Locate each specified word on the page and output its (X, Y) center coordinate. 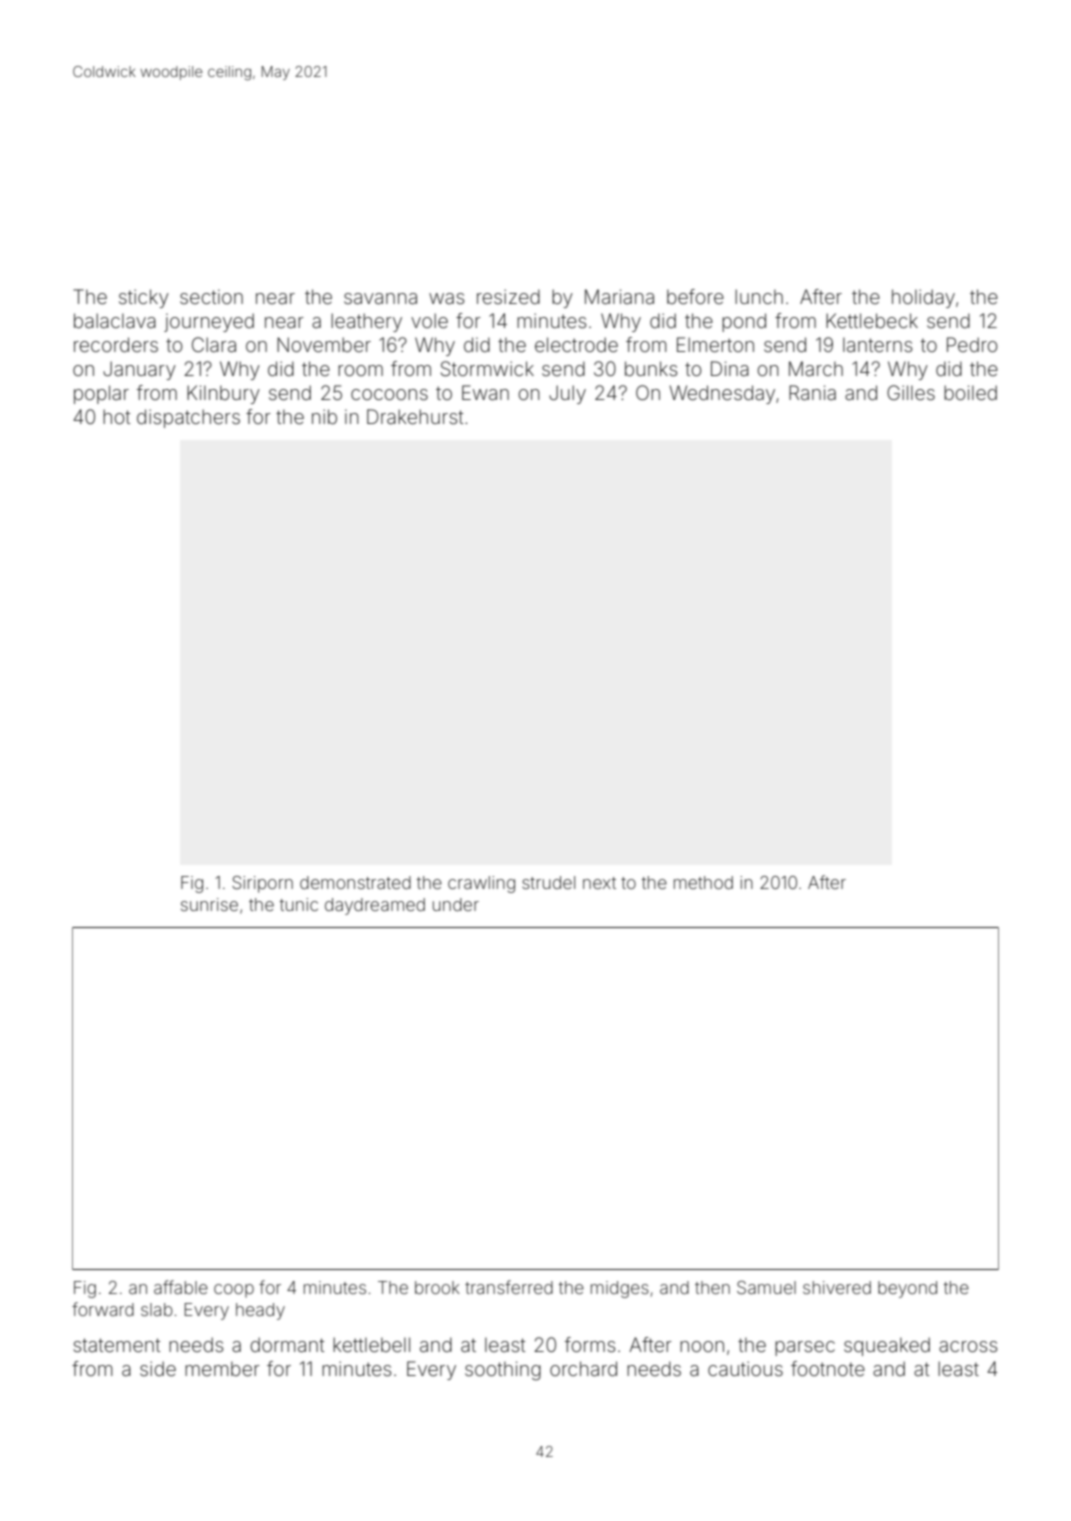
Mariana (619, 296)
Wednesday (722, 394)
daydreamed (375, 906)
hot (116, 416)
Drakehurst (415, 416)
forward (103, 1309)
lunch (759, 296)
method (703, 882)
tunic (299, 904)
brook (437, 1287)
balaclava (115, 320)
